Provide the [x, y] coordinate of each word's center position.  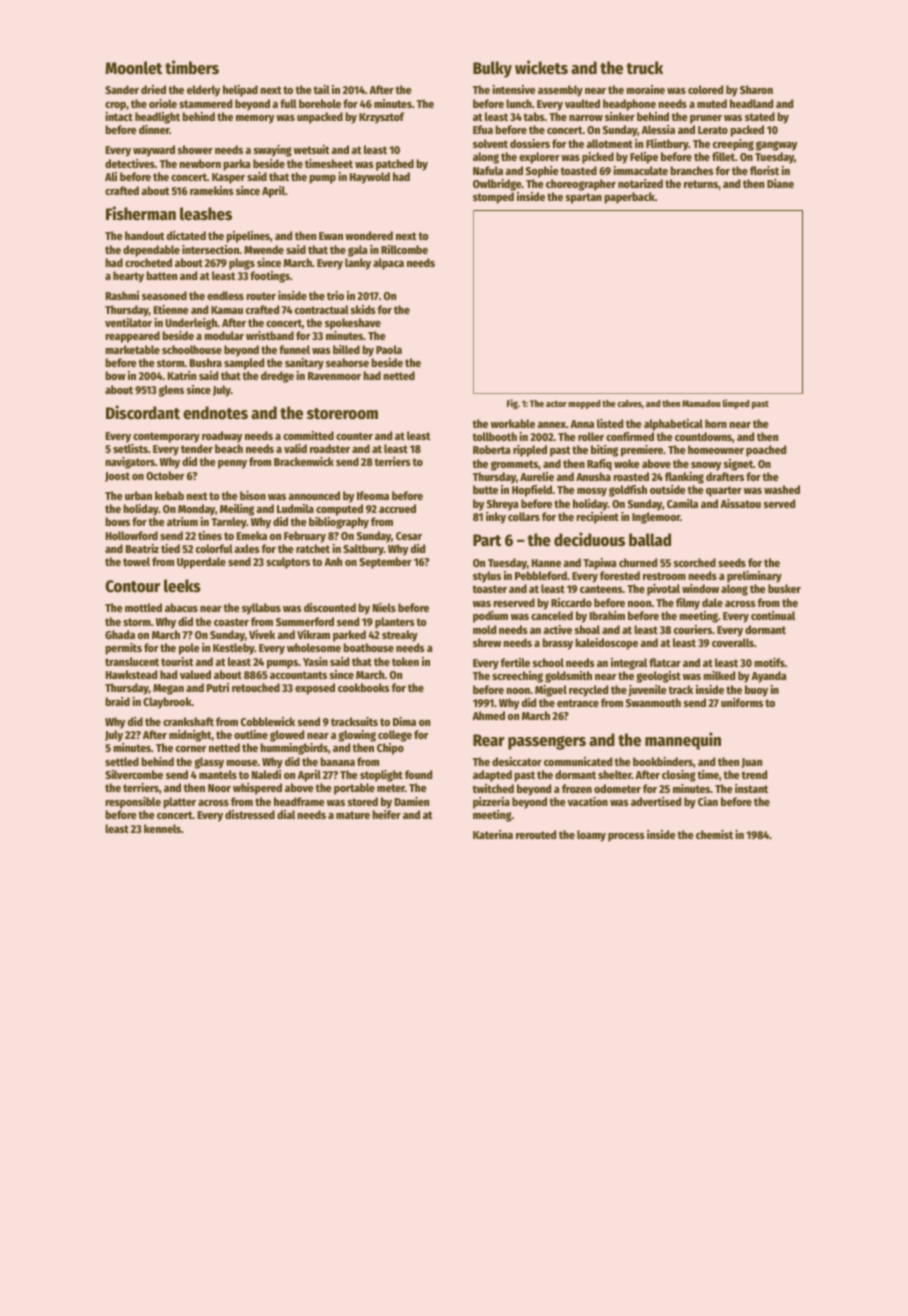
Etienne [171, 309]
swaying [273, 151]
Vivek [262, 634]
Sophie [542, 172]
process [626, 837]
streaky [400, 636]
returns [701, 184]
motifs [769, 662]
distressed [250, 814]
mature [353, 815]
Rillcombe [404, 249]
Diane [780, 183]
